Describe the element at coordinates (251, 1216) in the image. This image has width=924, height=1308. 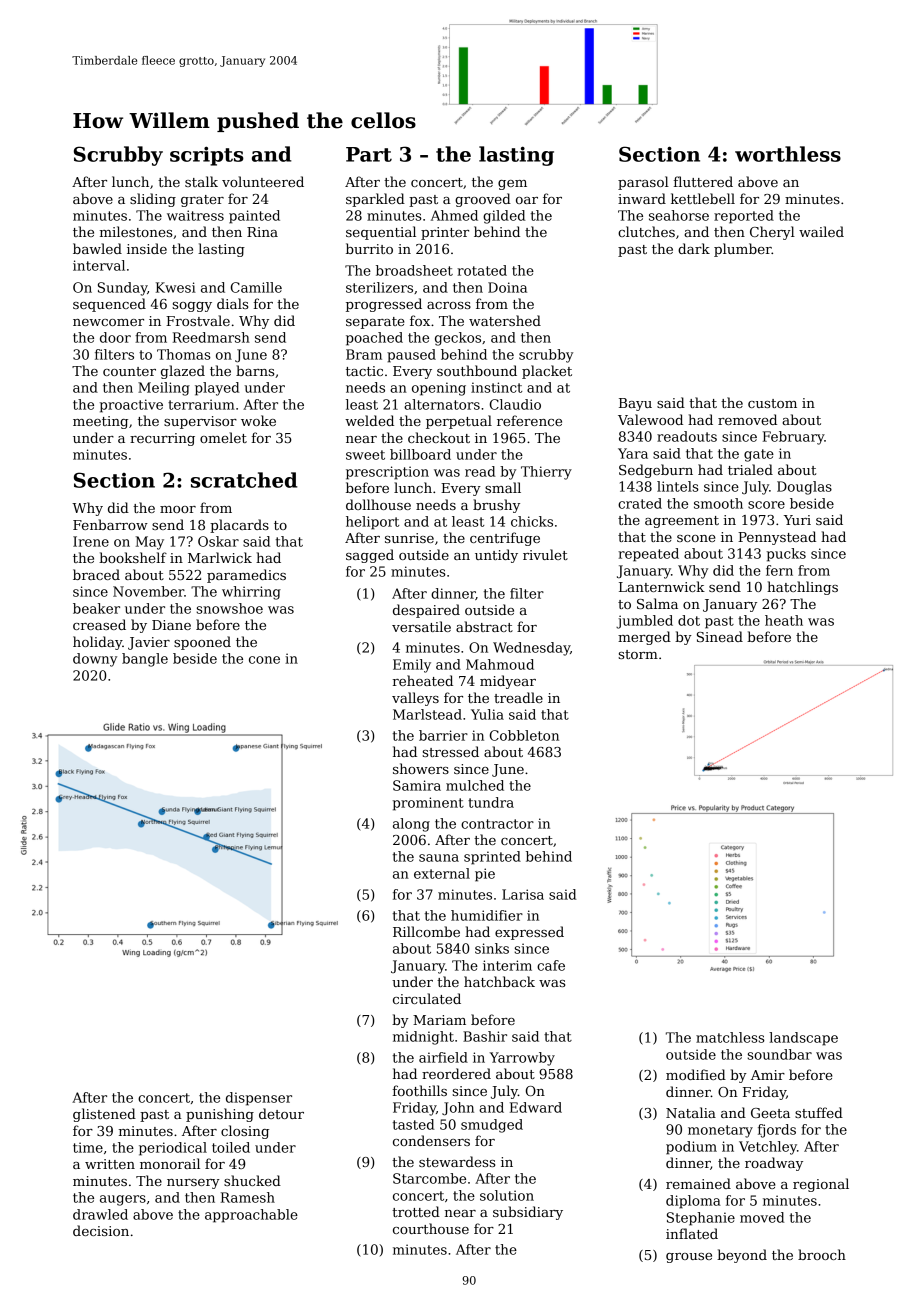
I see `approachable` at that location.
